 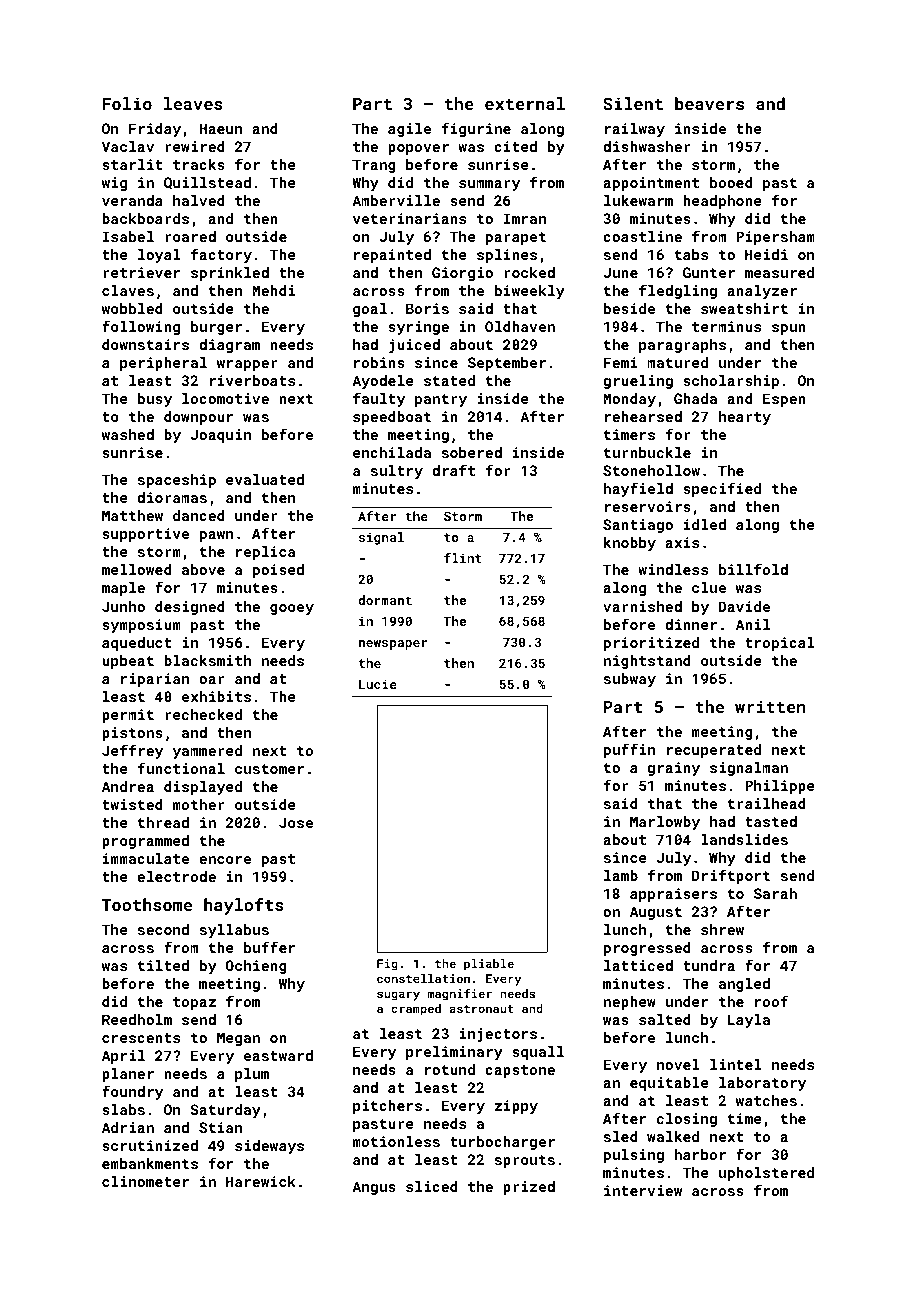 What do you see at coordinates (273, 290) in the document?
I see `Mehdi` at bounding box center [273, 290].
